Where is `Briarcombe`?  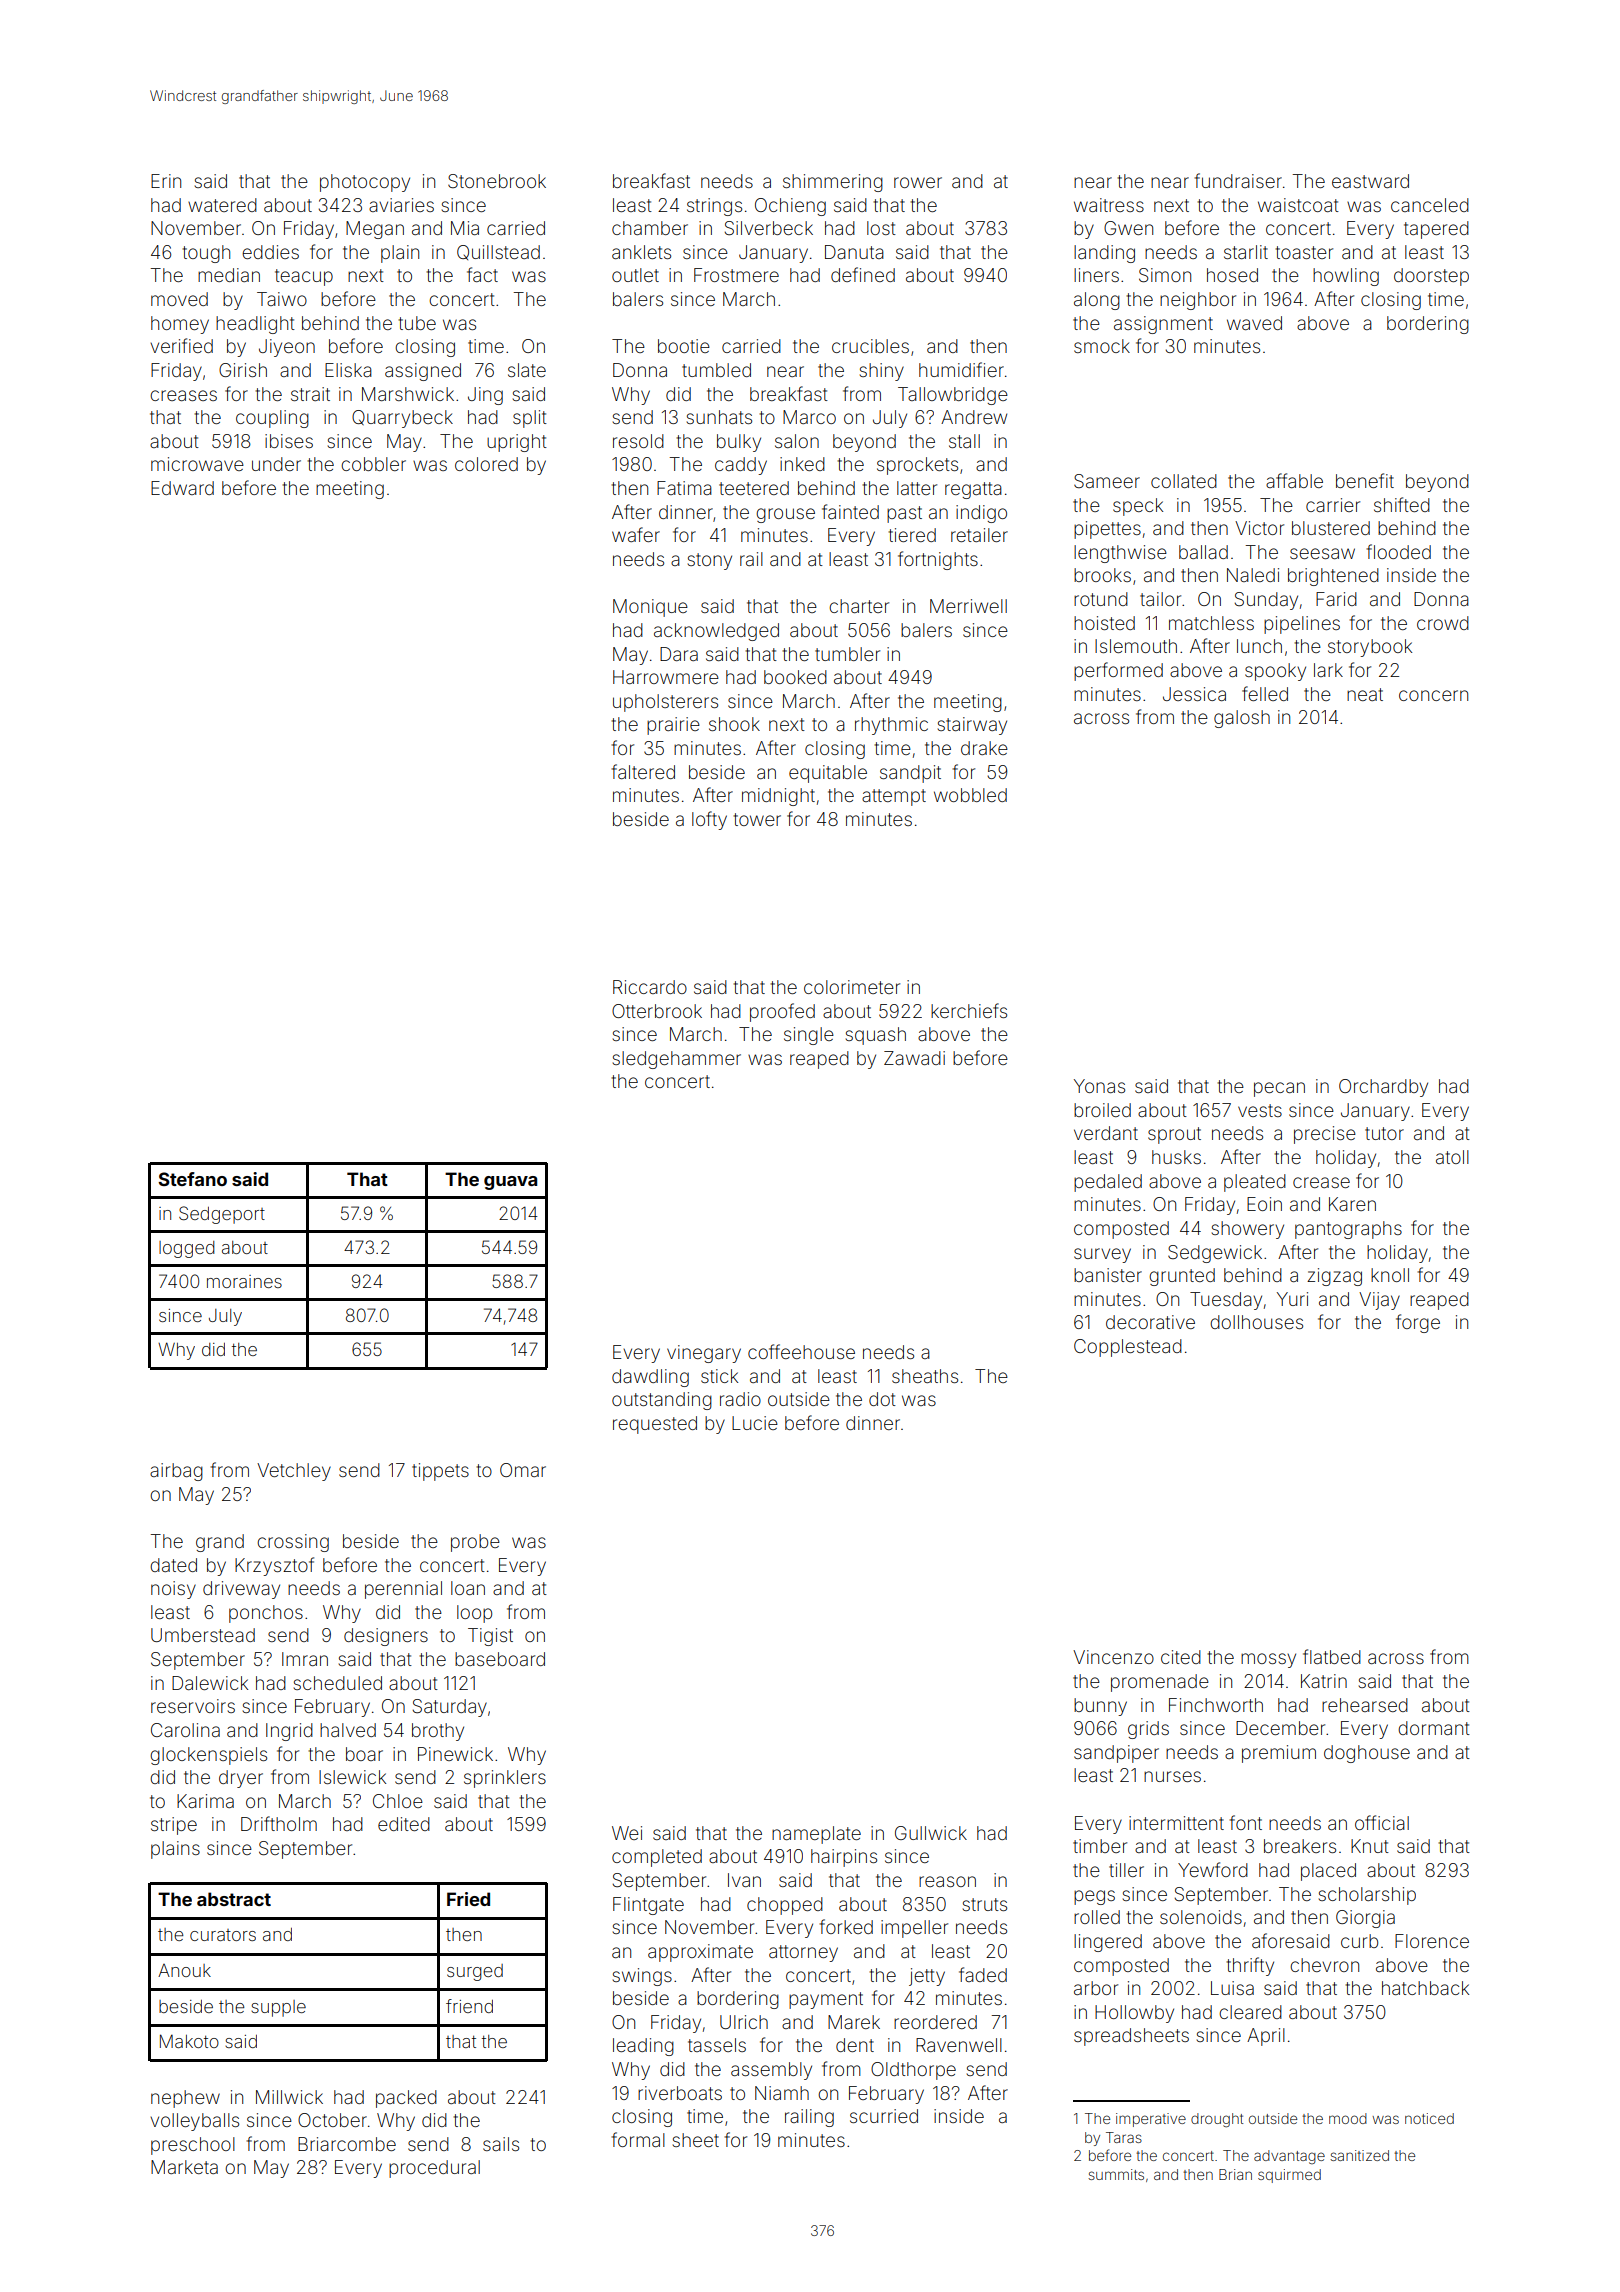
Briarcombe is located at coordinates (347, 2144).
